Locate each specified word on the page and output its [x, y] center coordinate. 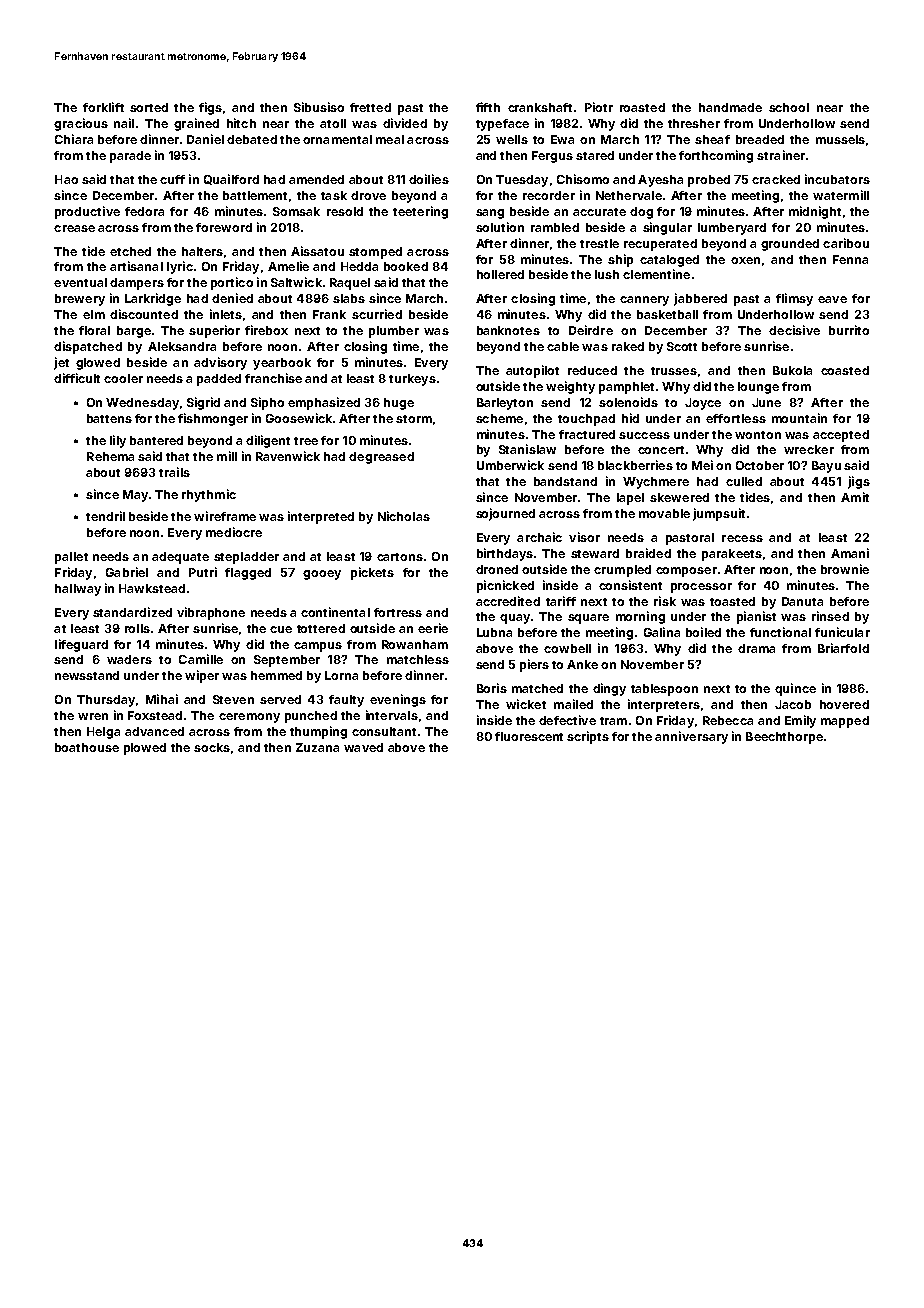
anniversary [691, 737]
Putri [203, 572]
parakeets [732, 555]
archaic [539, 537]
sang [490, 214]
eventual [80, 282]
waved [363, 747]
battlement [255, 195]
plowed [145, 749]
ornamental [337, 139]
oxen [745, 260]
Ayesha [660, 181]
